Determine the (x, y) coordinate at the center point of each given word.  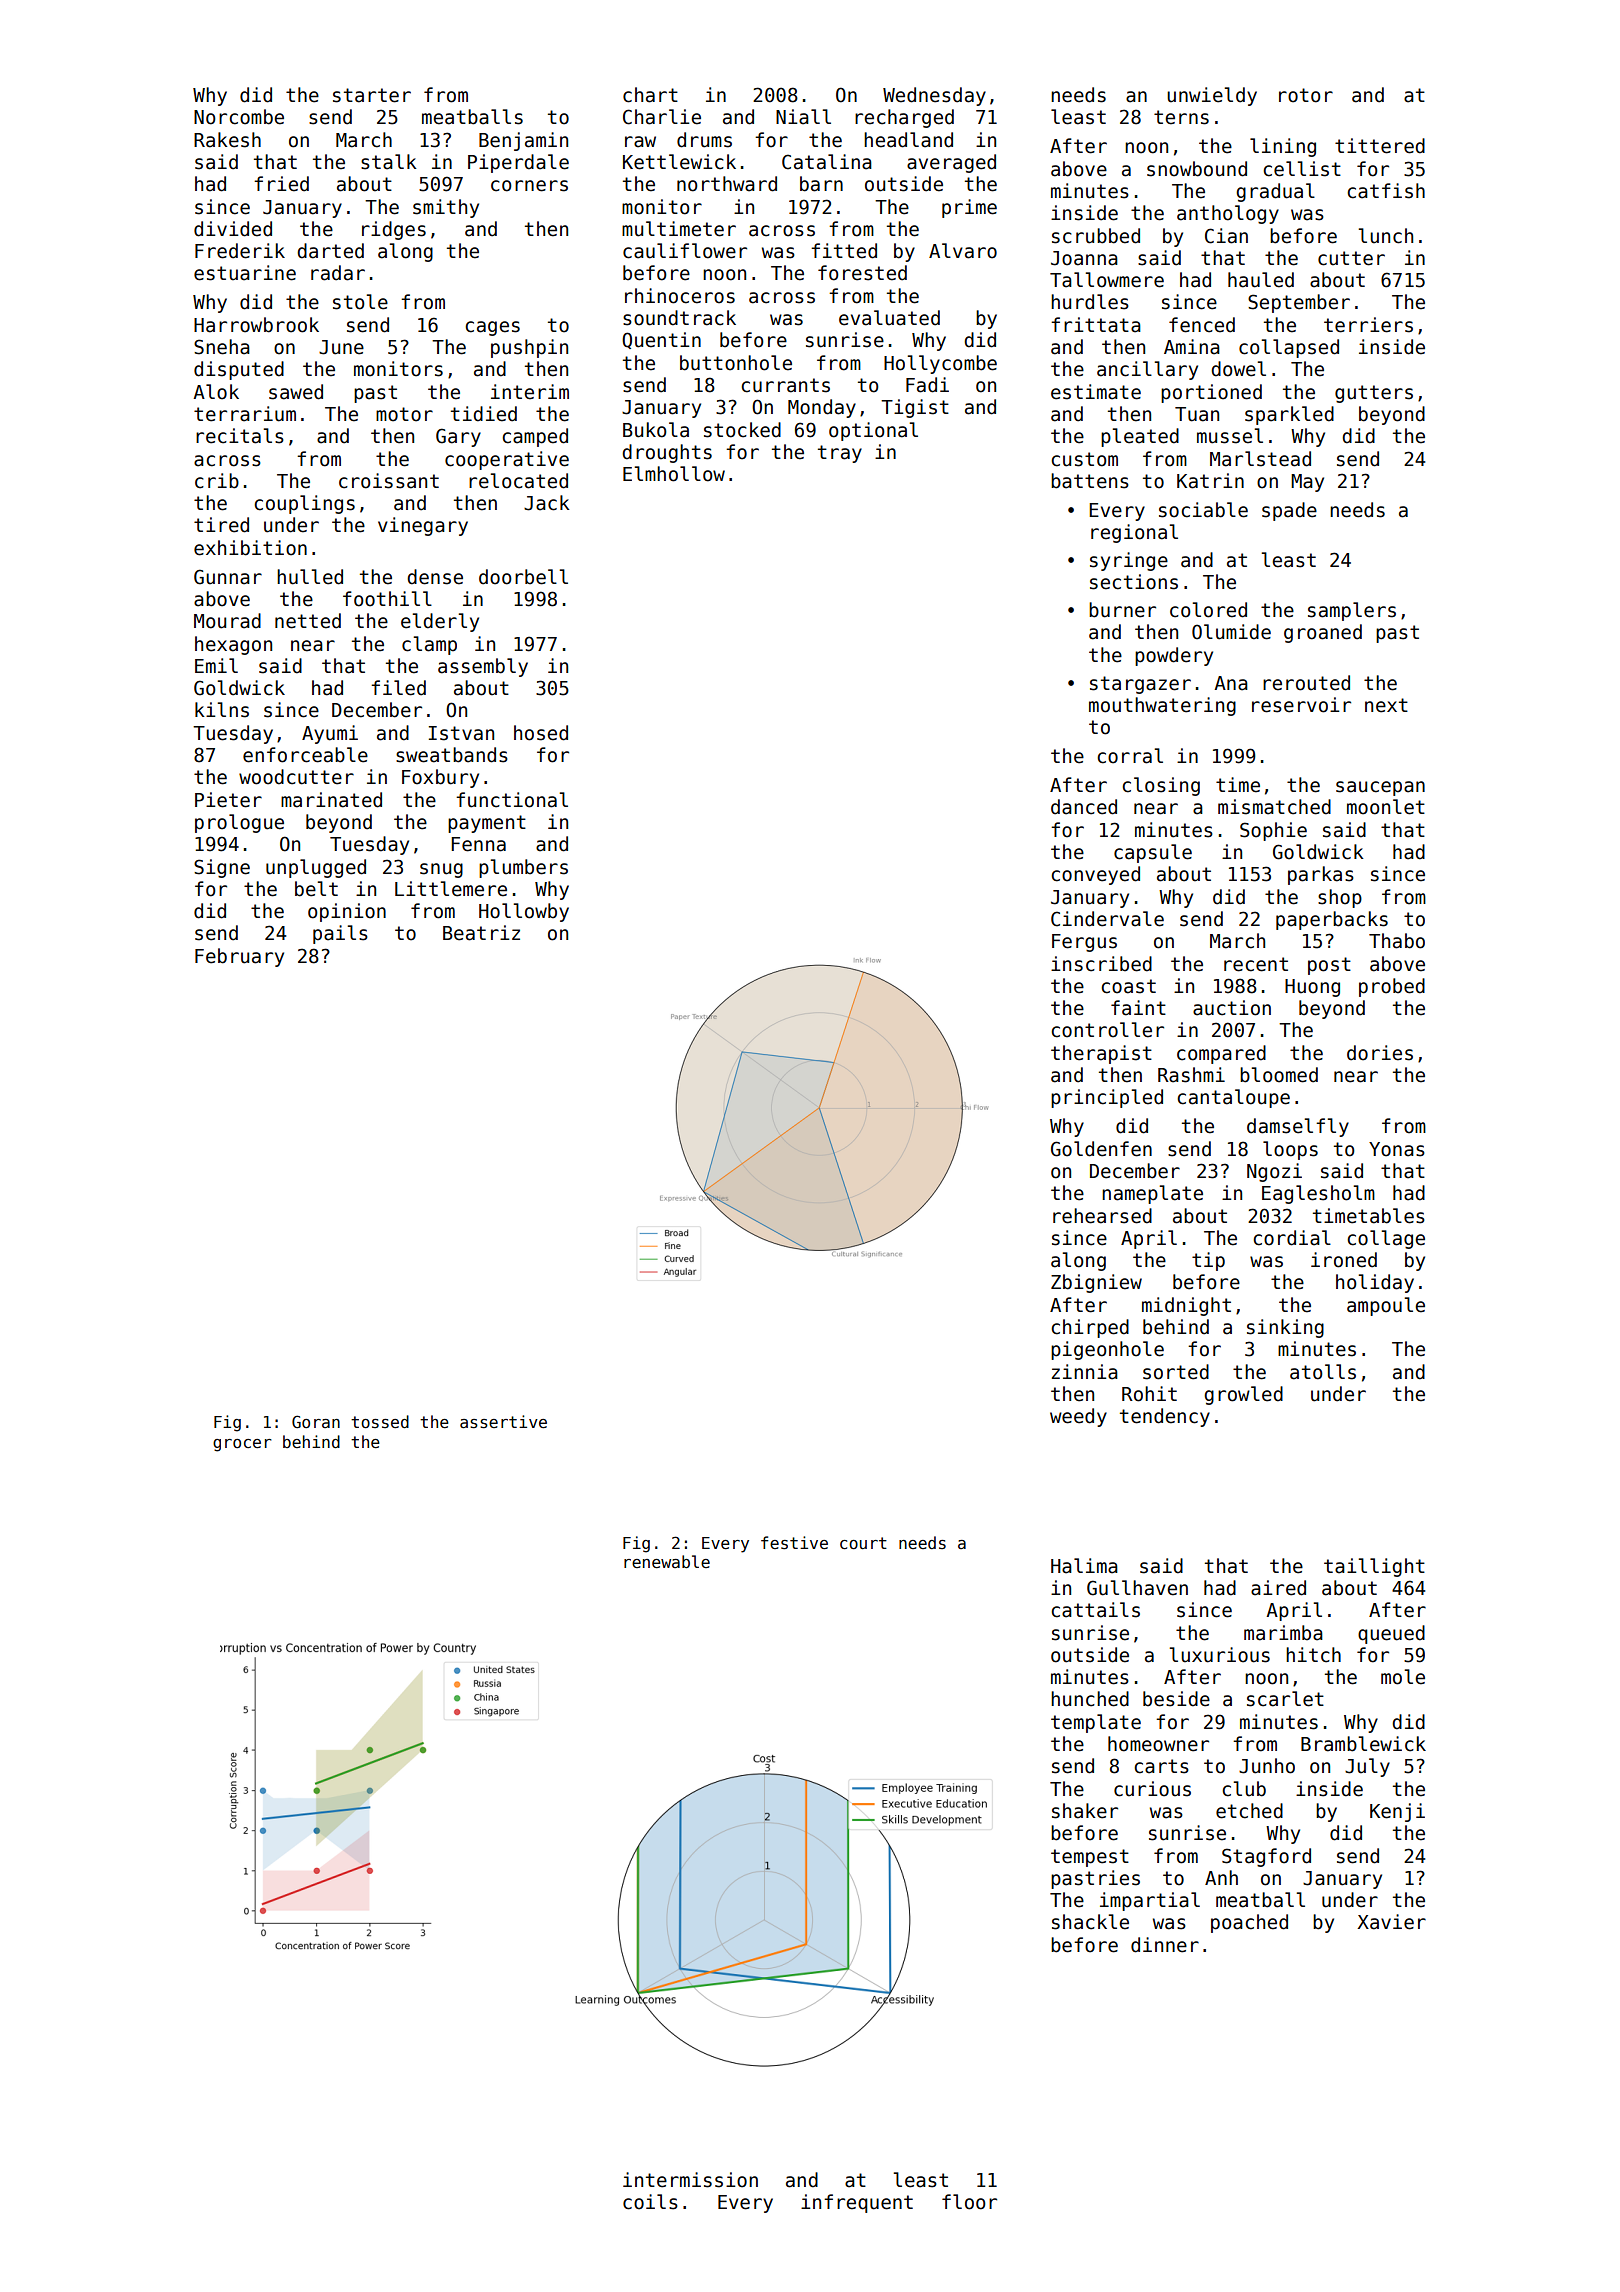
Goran (316, 1421)
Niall (803, 117)
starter (372, 95)
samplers (1352, 611)
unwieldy (1212, 96)
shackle (1090, 1922)
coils (650, 2202)
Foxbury (440, 778)
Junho (1267, 1766)
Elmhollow (674, 474)
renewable (667, 1561)
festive (794, 1543)
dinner (1165, 1945)
